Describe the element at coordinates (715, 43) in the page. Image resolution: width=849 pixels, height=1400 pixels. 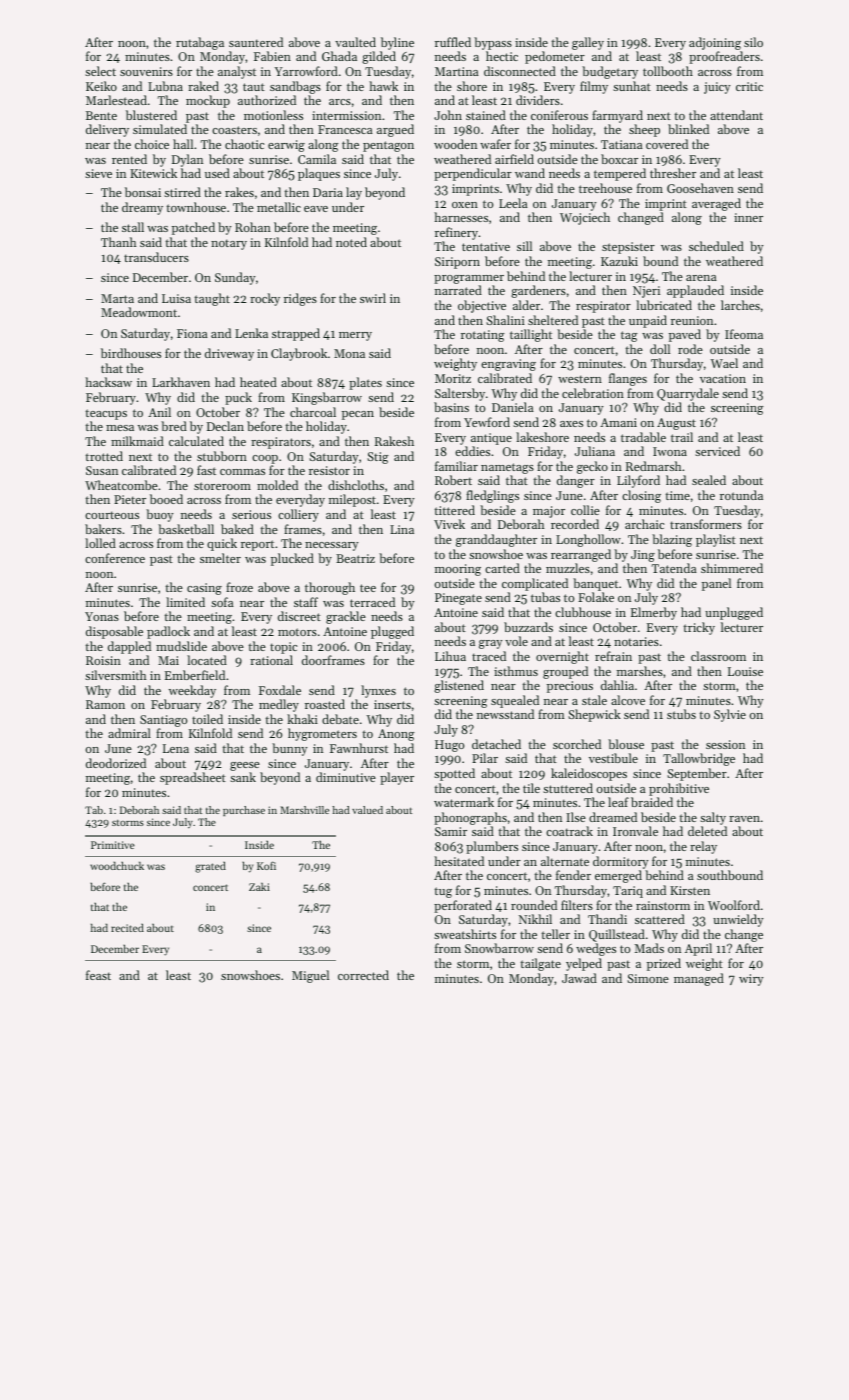
I see `adjoining` at that location.
